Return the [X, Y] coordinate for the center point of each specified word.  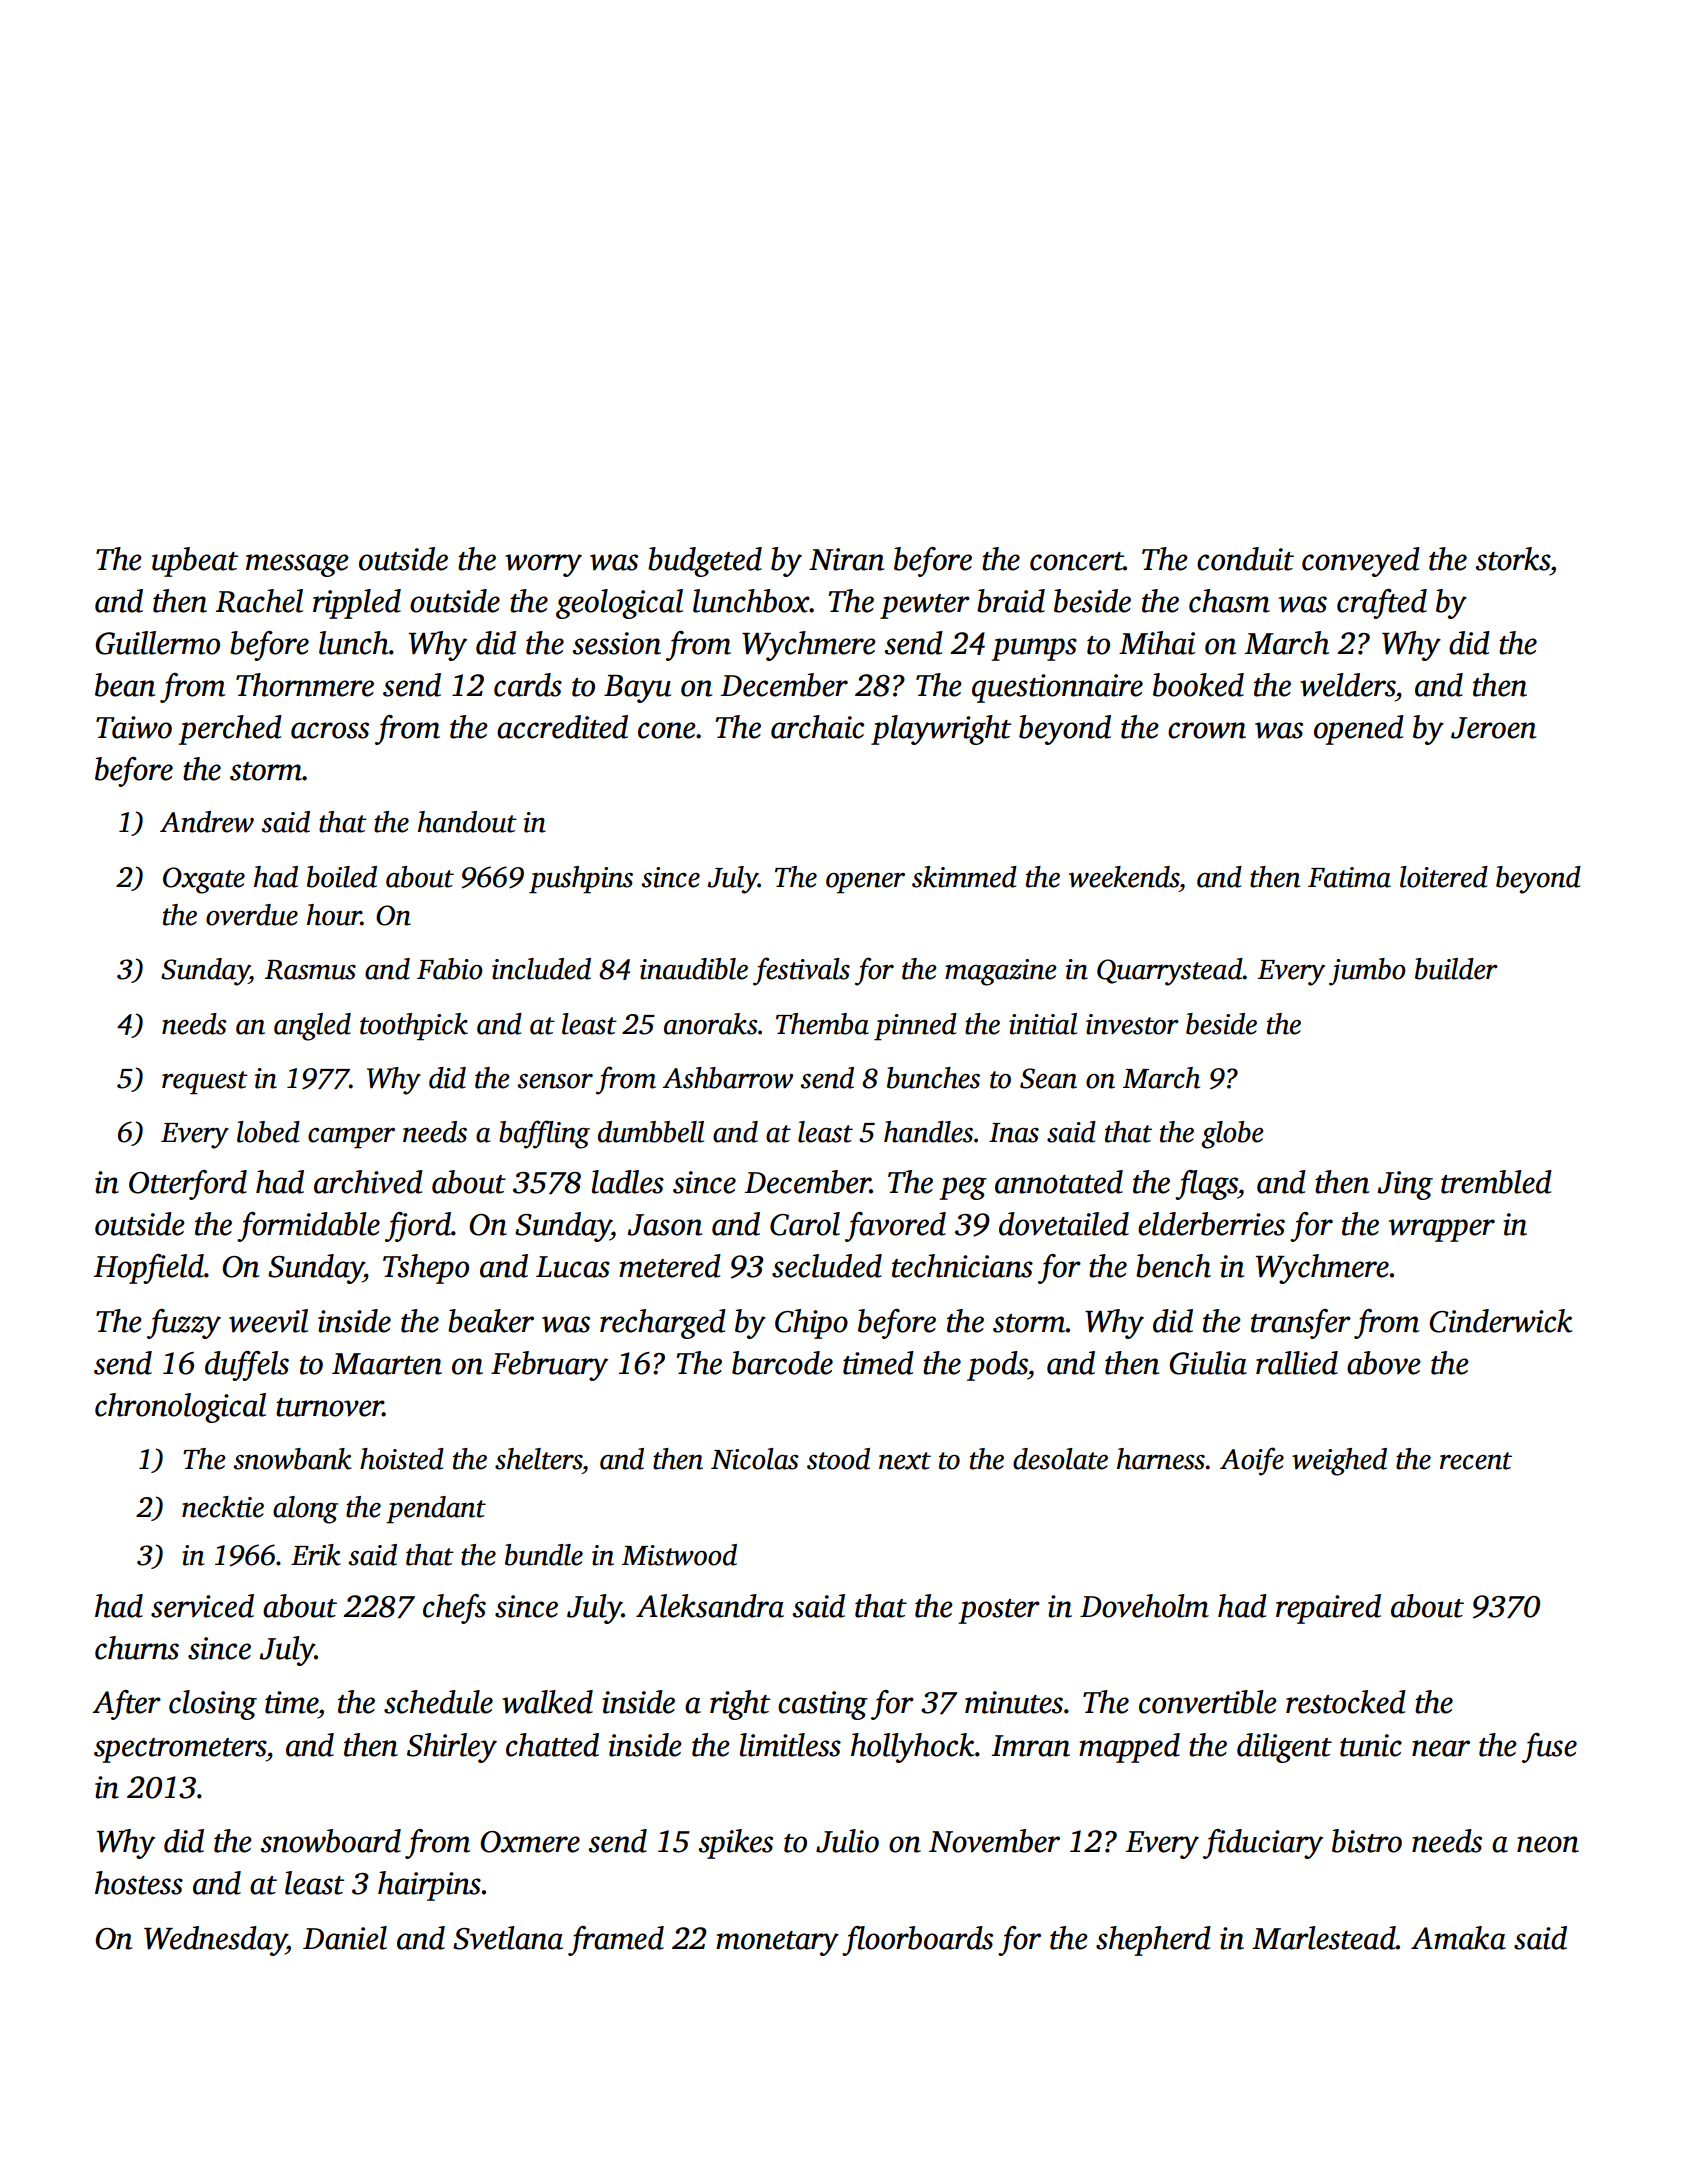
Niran [846, 559]
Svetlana [508, 1938]
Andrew [207, 822]
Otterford [188, 1185]
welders [1347, 685]
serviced [202, 1606]
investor [1132, 1024]
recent [1476, 1461]
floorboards [917, 1941]
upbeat [195, 562]
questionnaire [1057, 688]
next [905, 1461]
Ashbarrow [727, 1078]
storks [1512, 559]
